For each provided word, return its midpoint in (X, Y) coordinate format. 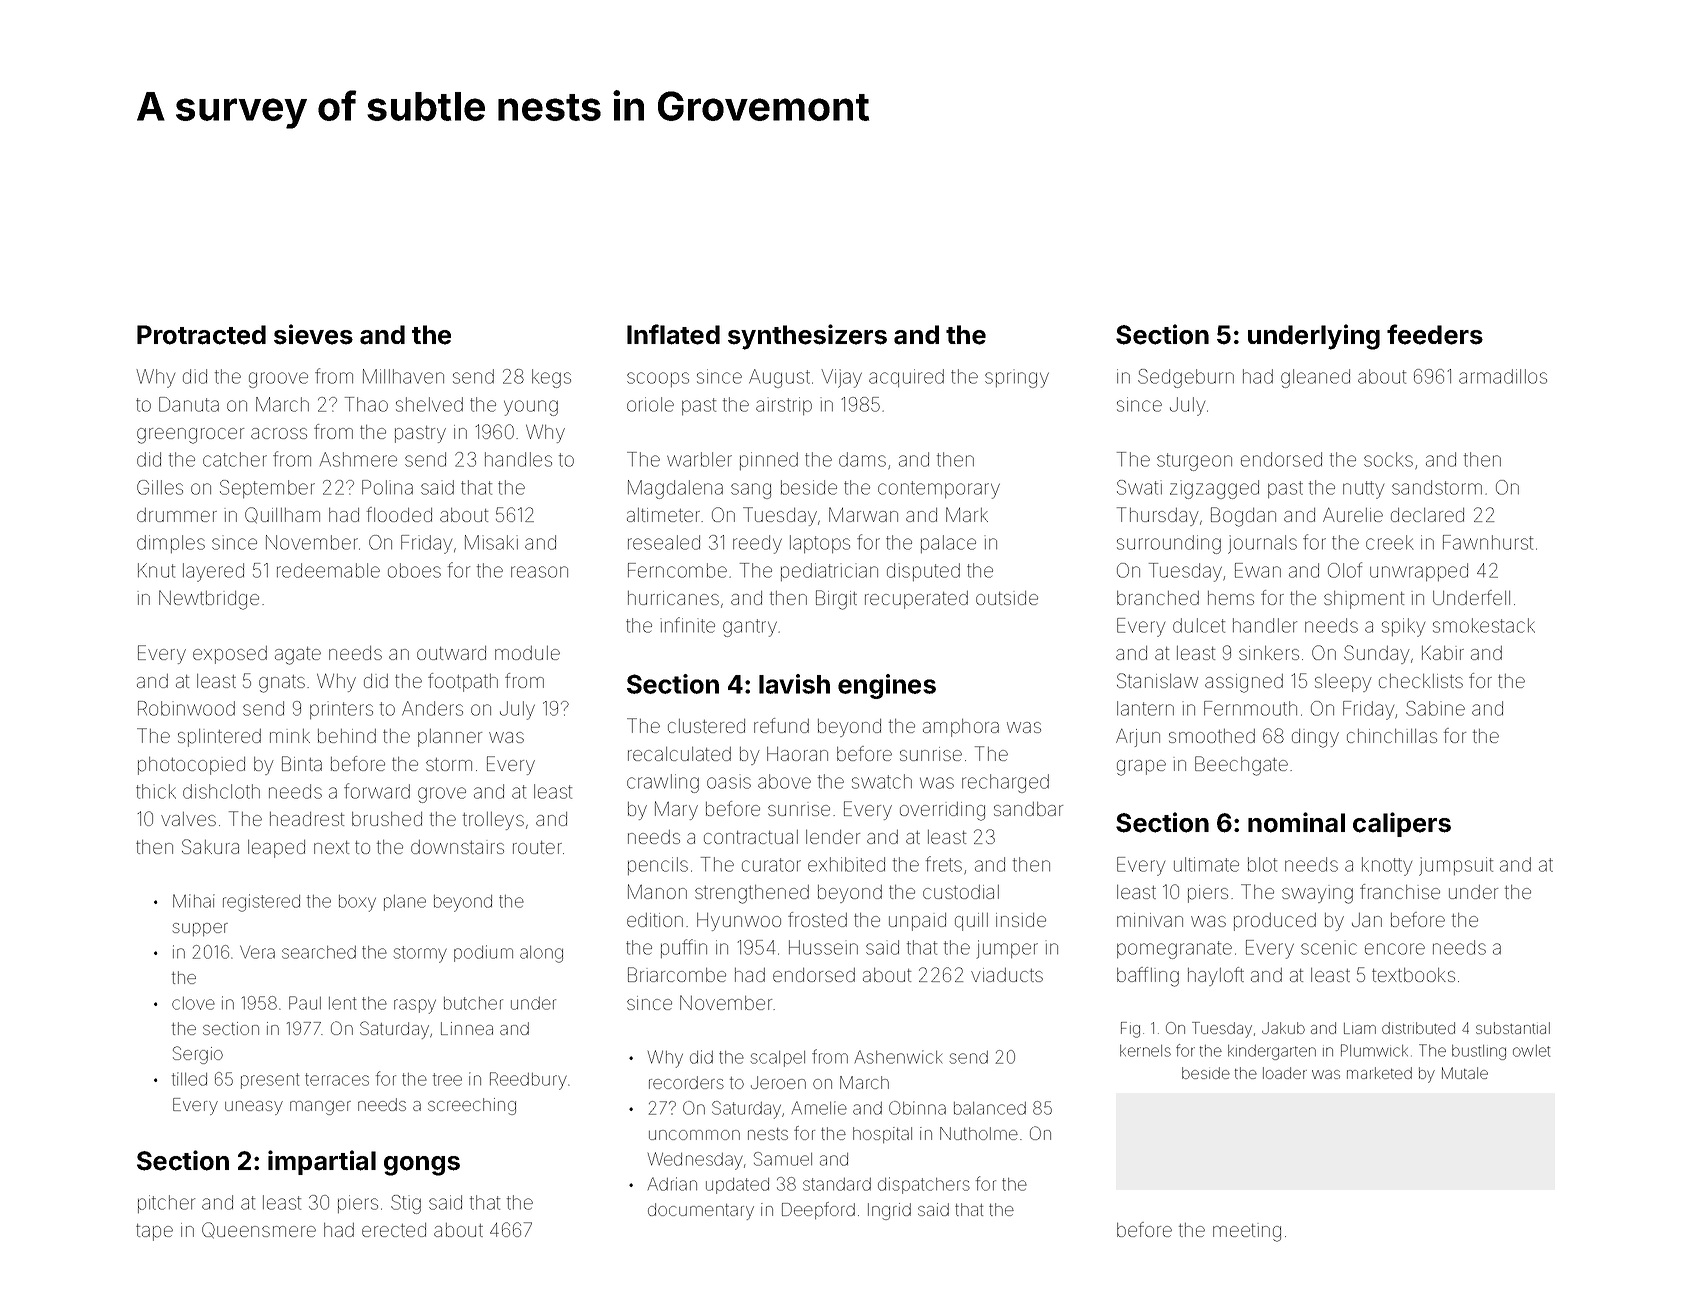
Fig (1130, 1030)
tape (154, 1232)
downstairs (457, 847)
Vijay (841, 378)
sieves (313, 334)
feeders (1435, 334)
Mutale (1465, 1073)
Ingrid (889, 1211)
